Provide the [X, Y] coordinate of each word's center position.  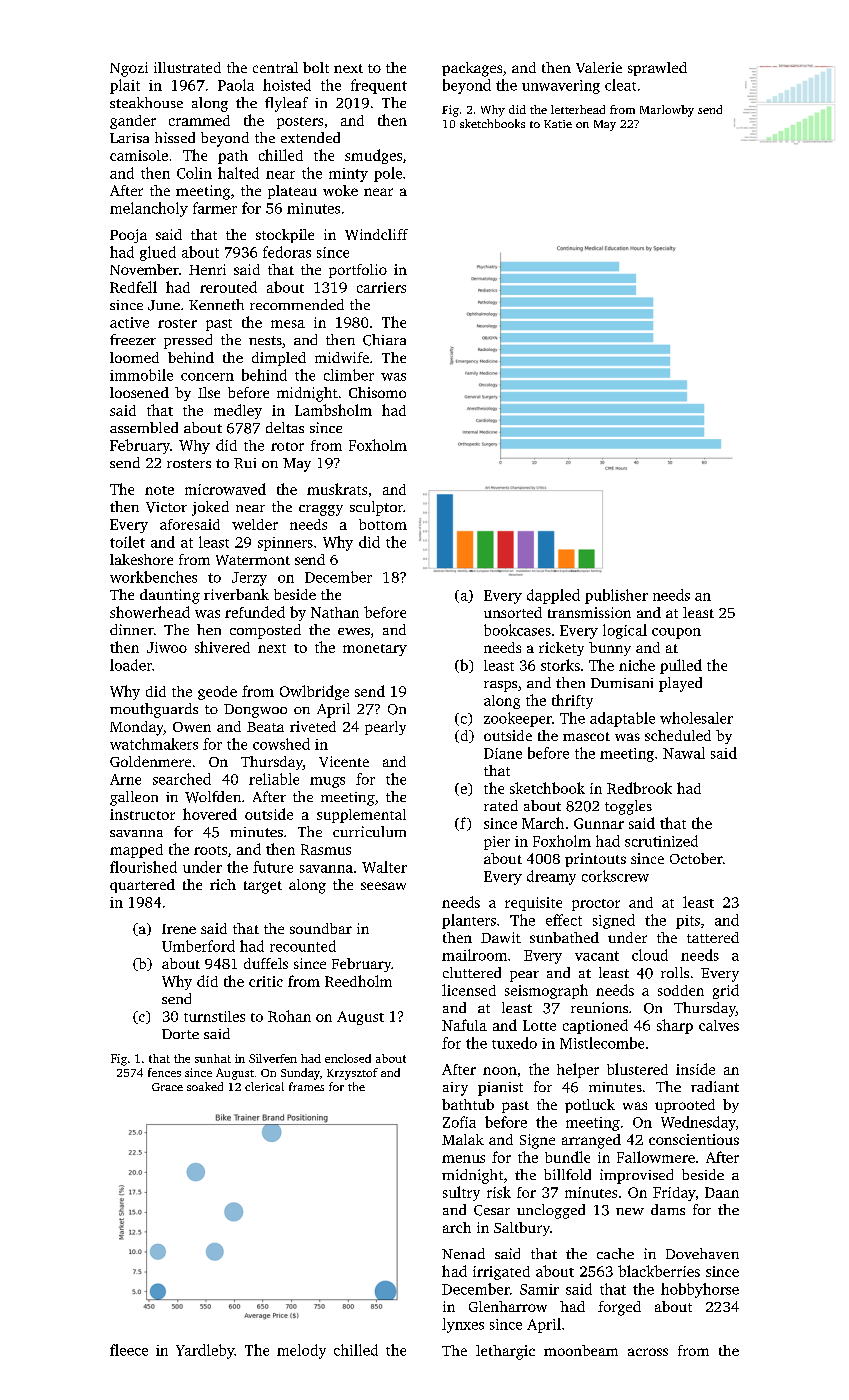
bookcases [517, 630]
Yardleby [205, 1351]
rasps [500, 686]
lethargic [505, 1352]
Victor [166, 507]
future [273, 867]
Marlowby [667, 111]
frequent [379, 86]
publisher [616, 596]
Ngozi [129, 69]
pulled [681, 666]
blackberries [659, 1271]
